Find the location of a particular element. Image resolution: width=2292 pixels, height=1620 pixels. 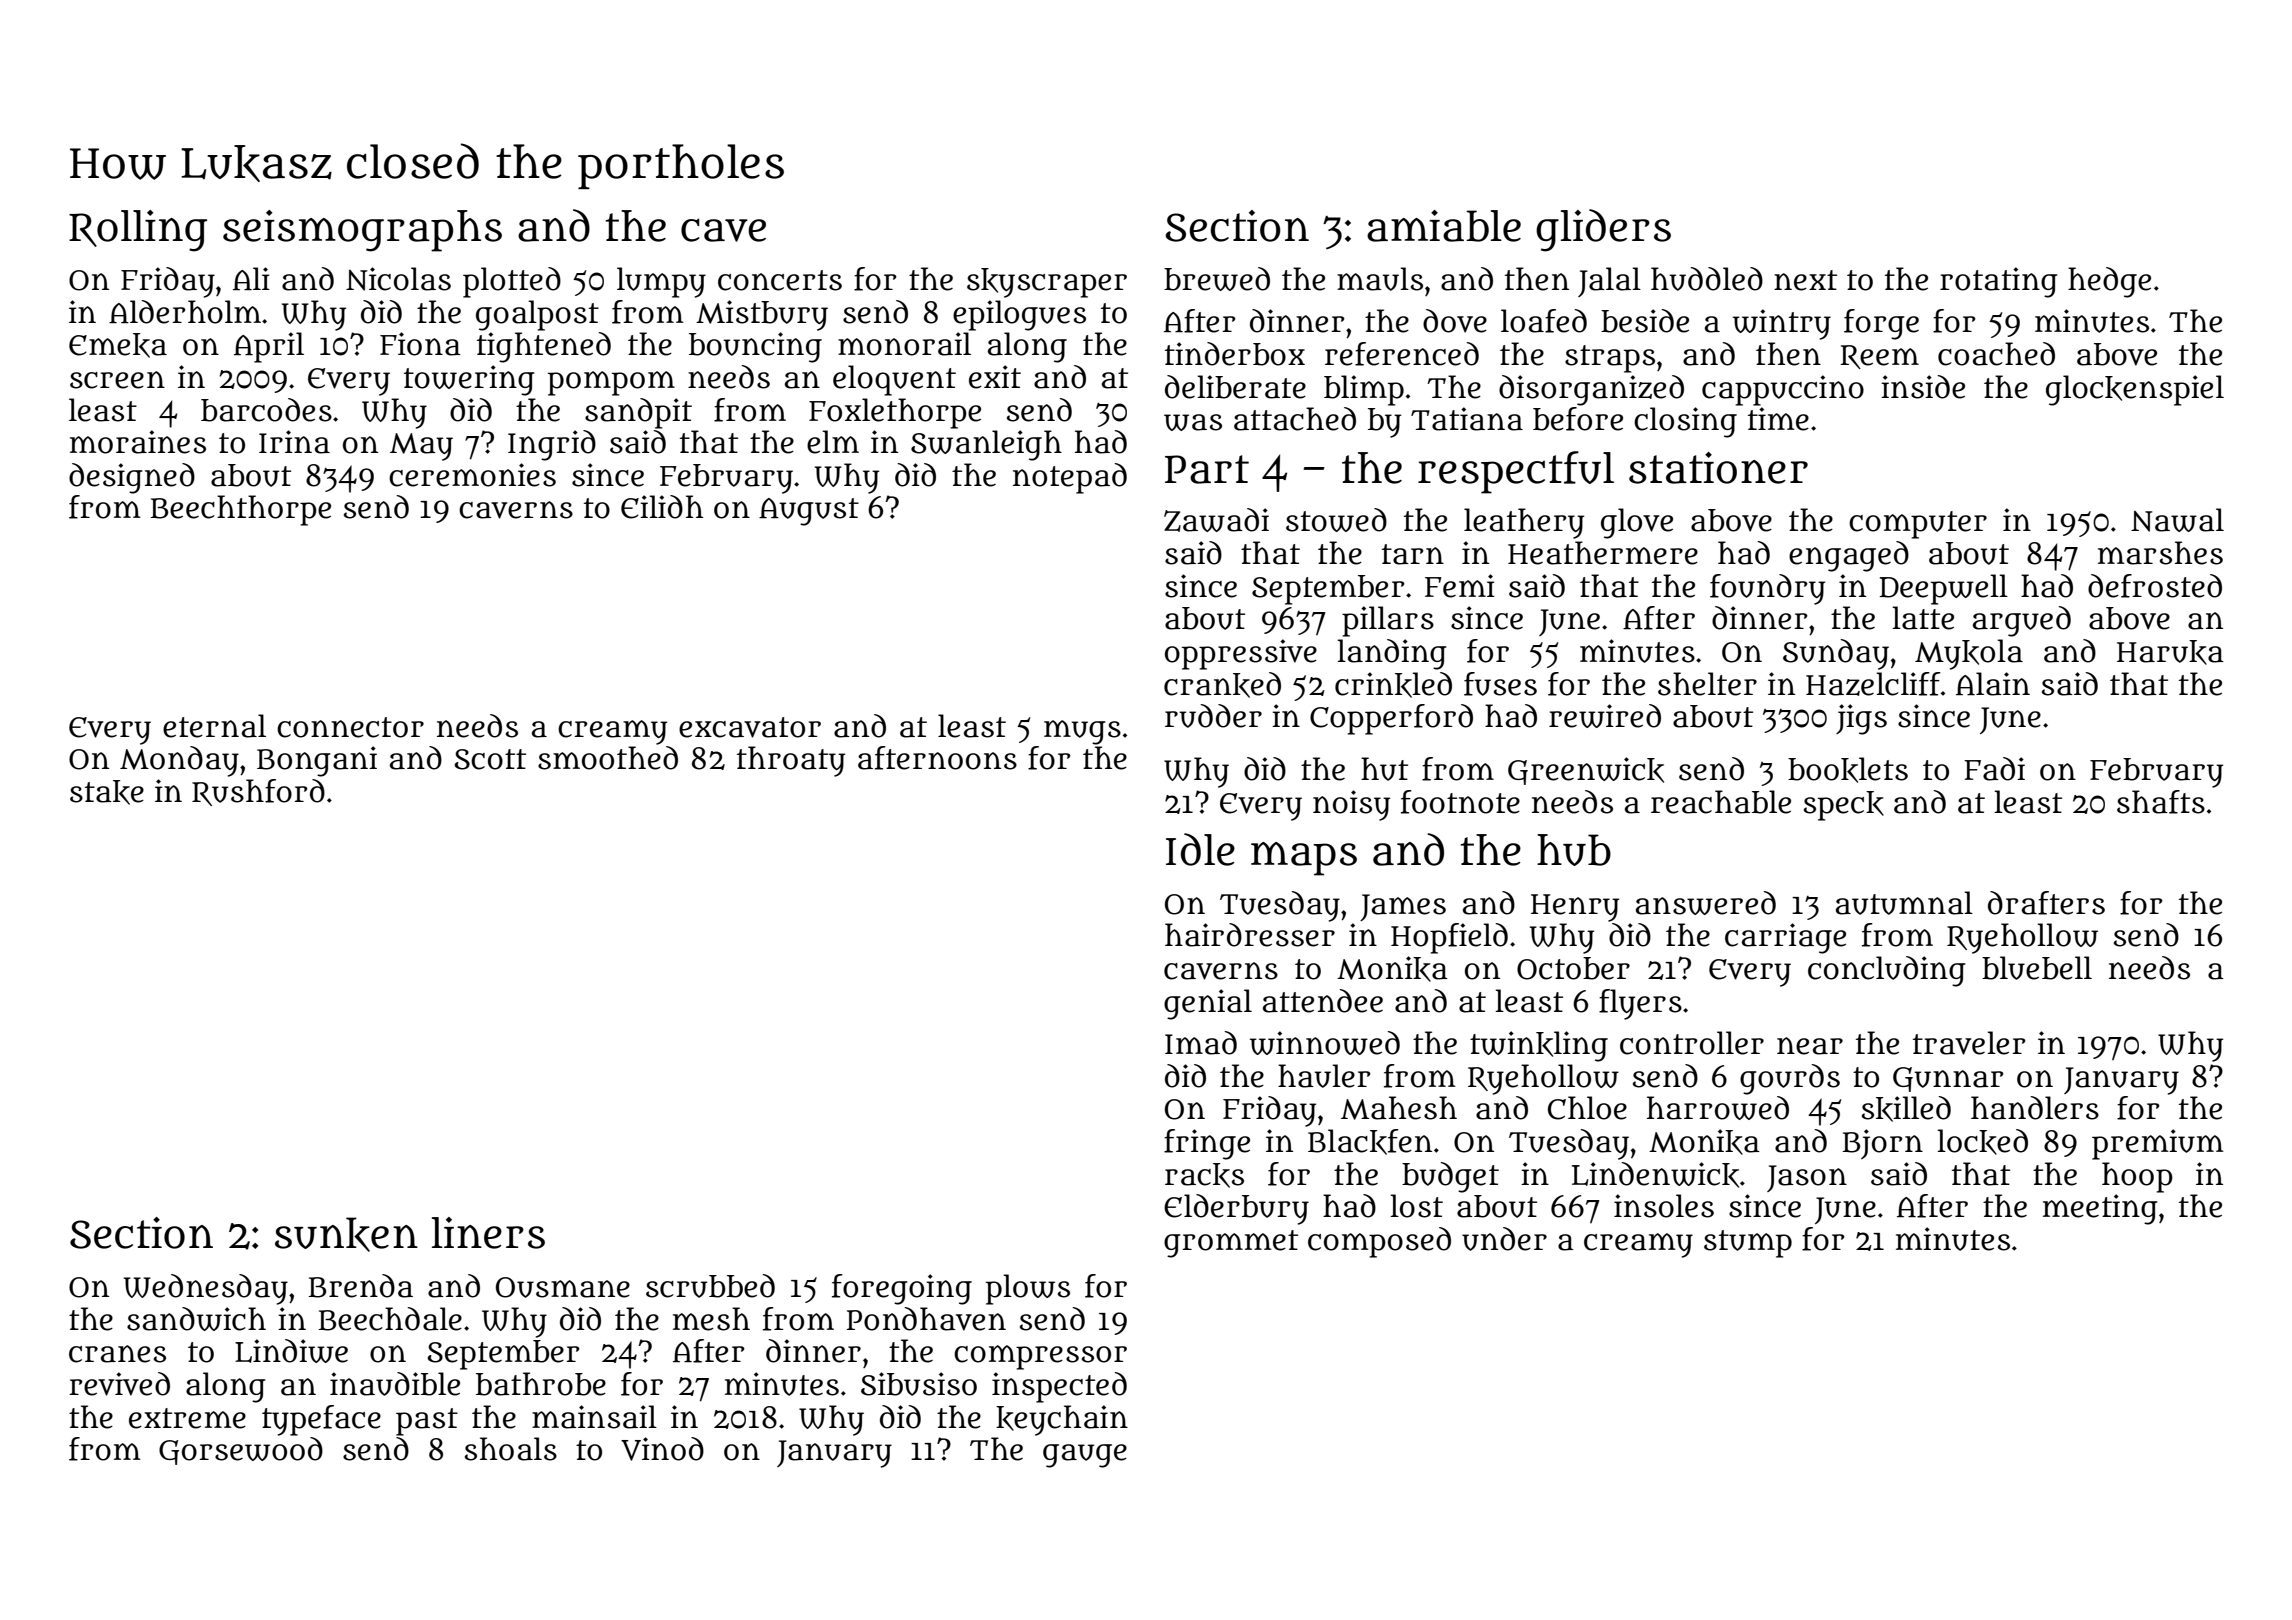

towering is located at coordinates (469, 380).
